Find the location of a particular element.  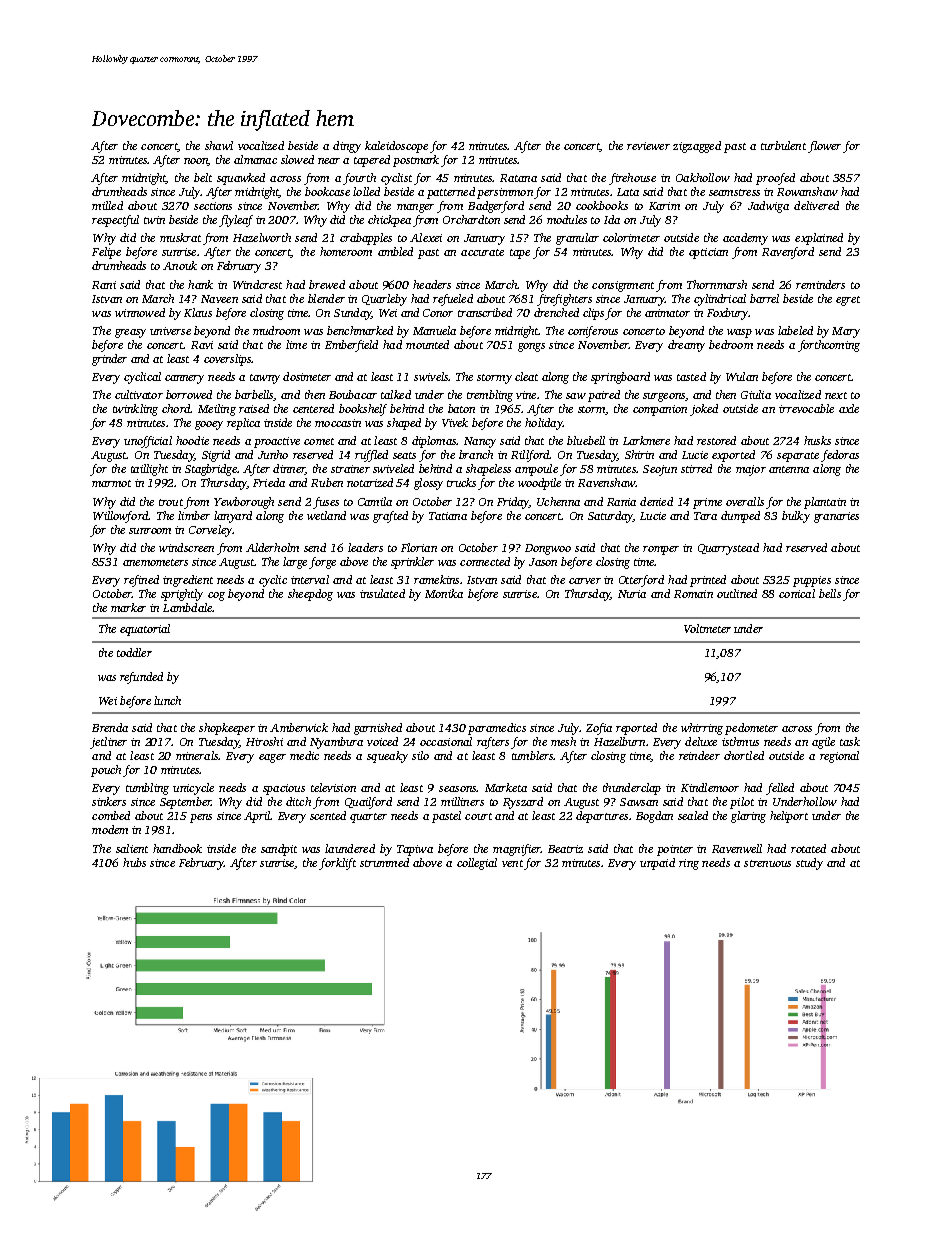

firefighters is located at coordinates (564, 300).
